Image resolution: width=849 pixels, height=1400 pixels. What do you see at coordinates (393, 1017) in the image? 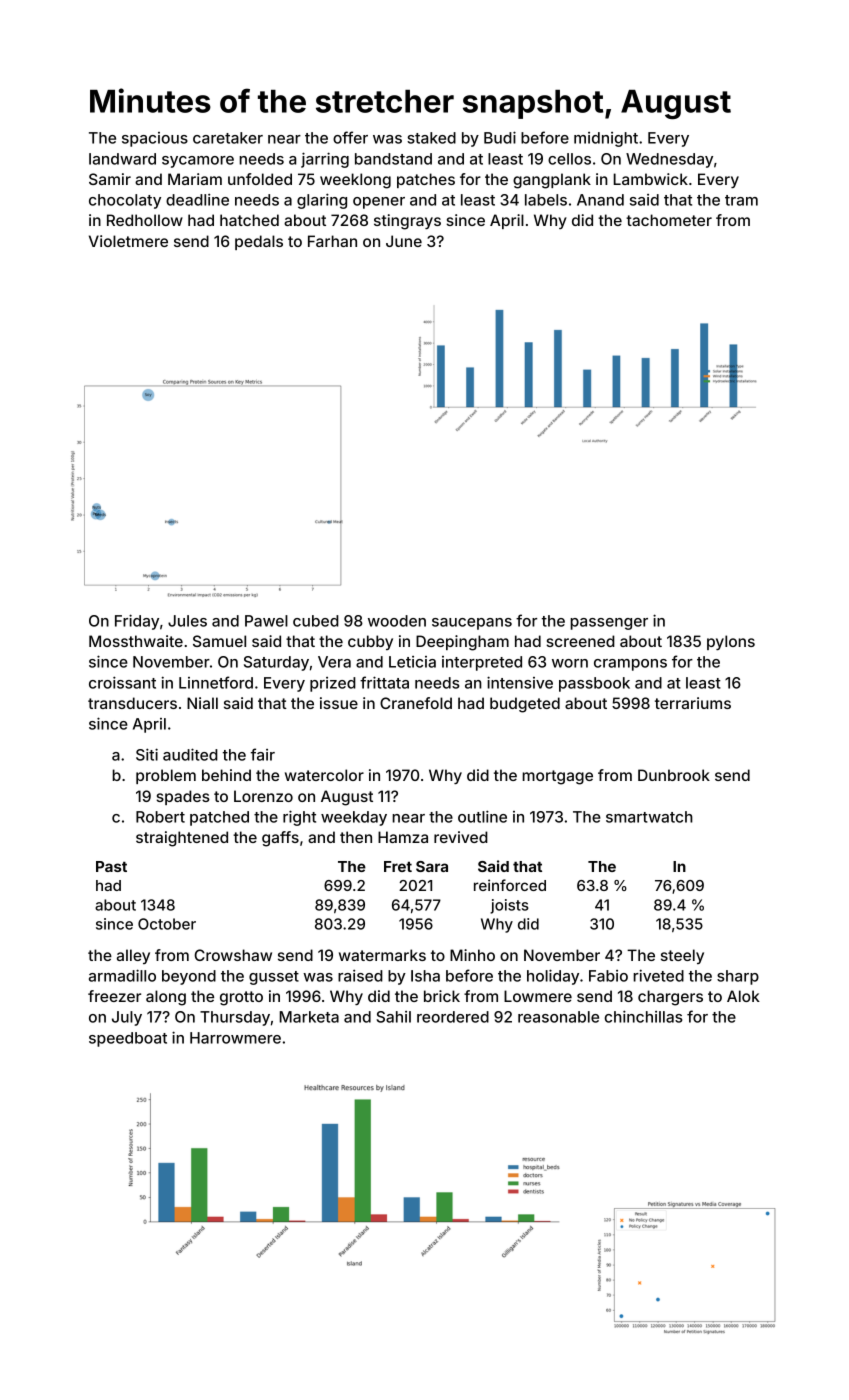
I see `Sahil` at bounding box center [393, 1017].
